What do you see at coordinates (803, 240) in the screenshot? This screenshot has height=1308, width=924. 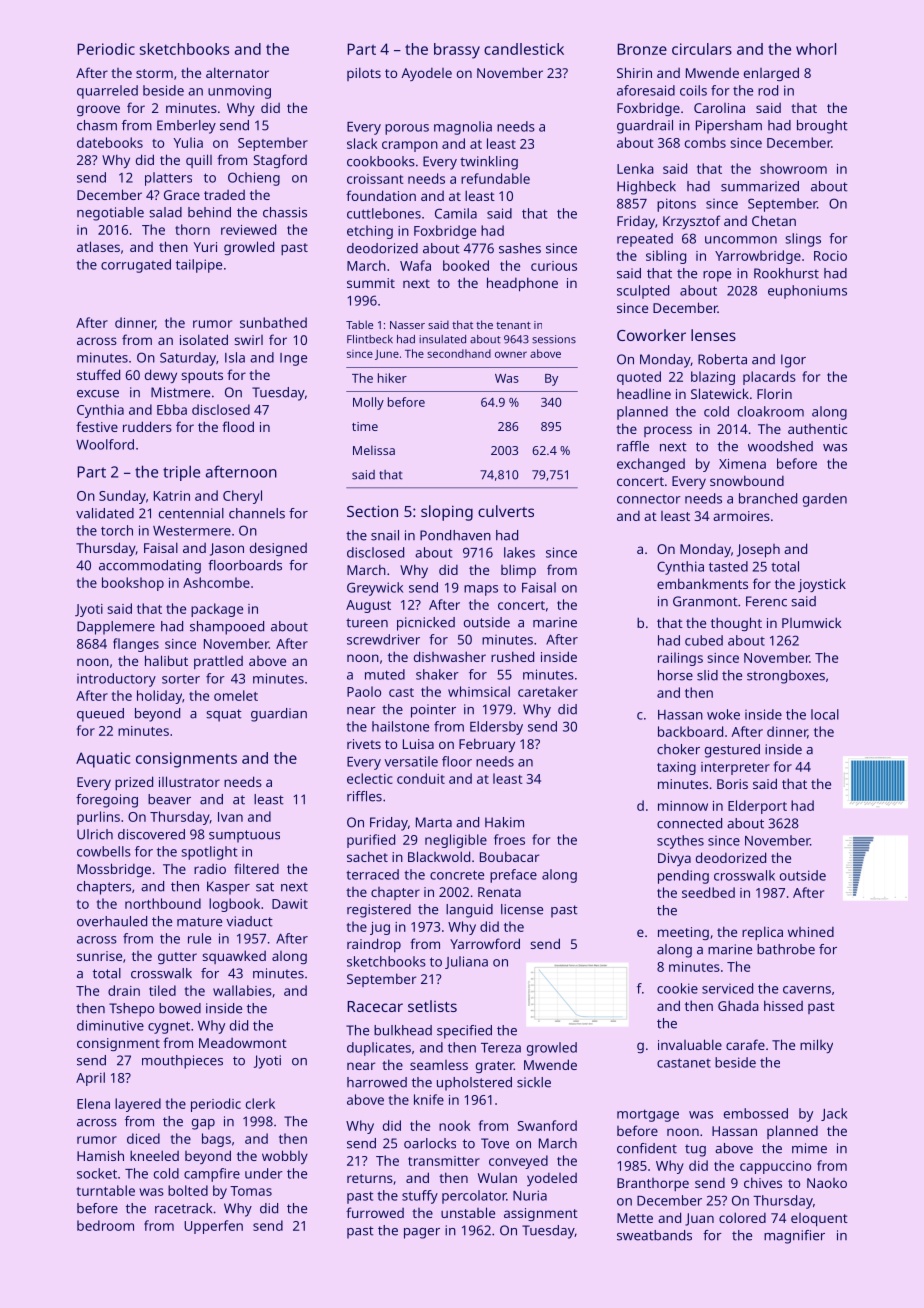 I see `slings` at bounding box center [803, 240].
